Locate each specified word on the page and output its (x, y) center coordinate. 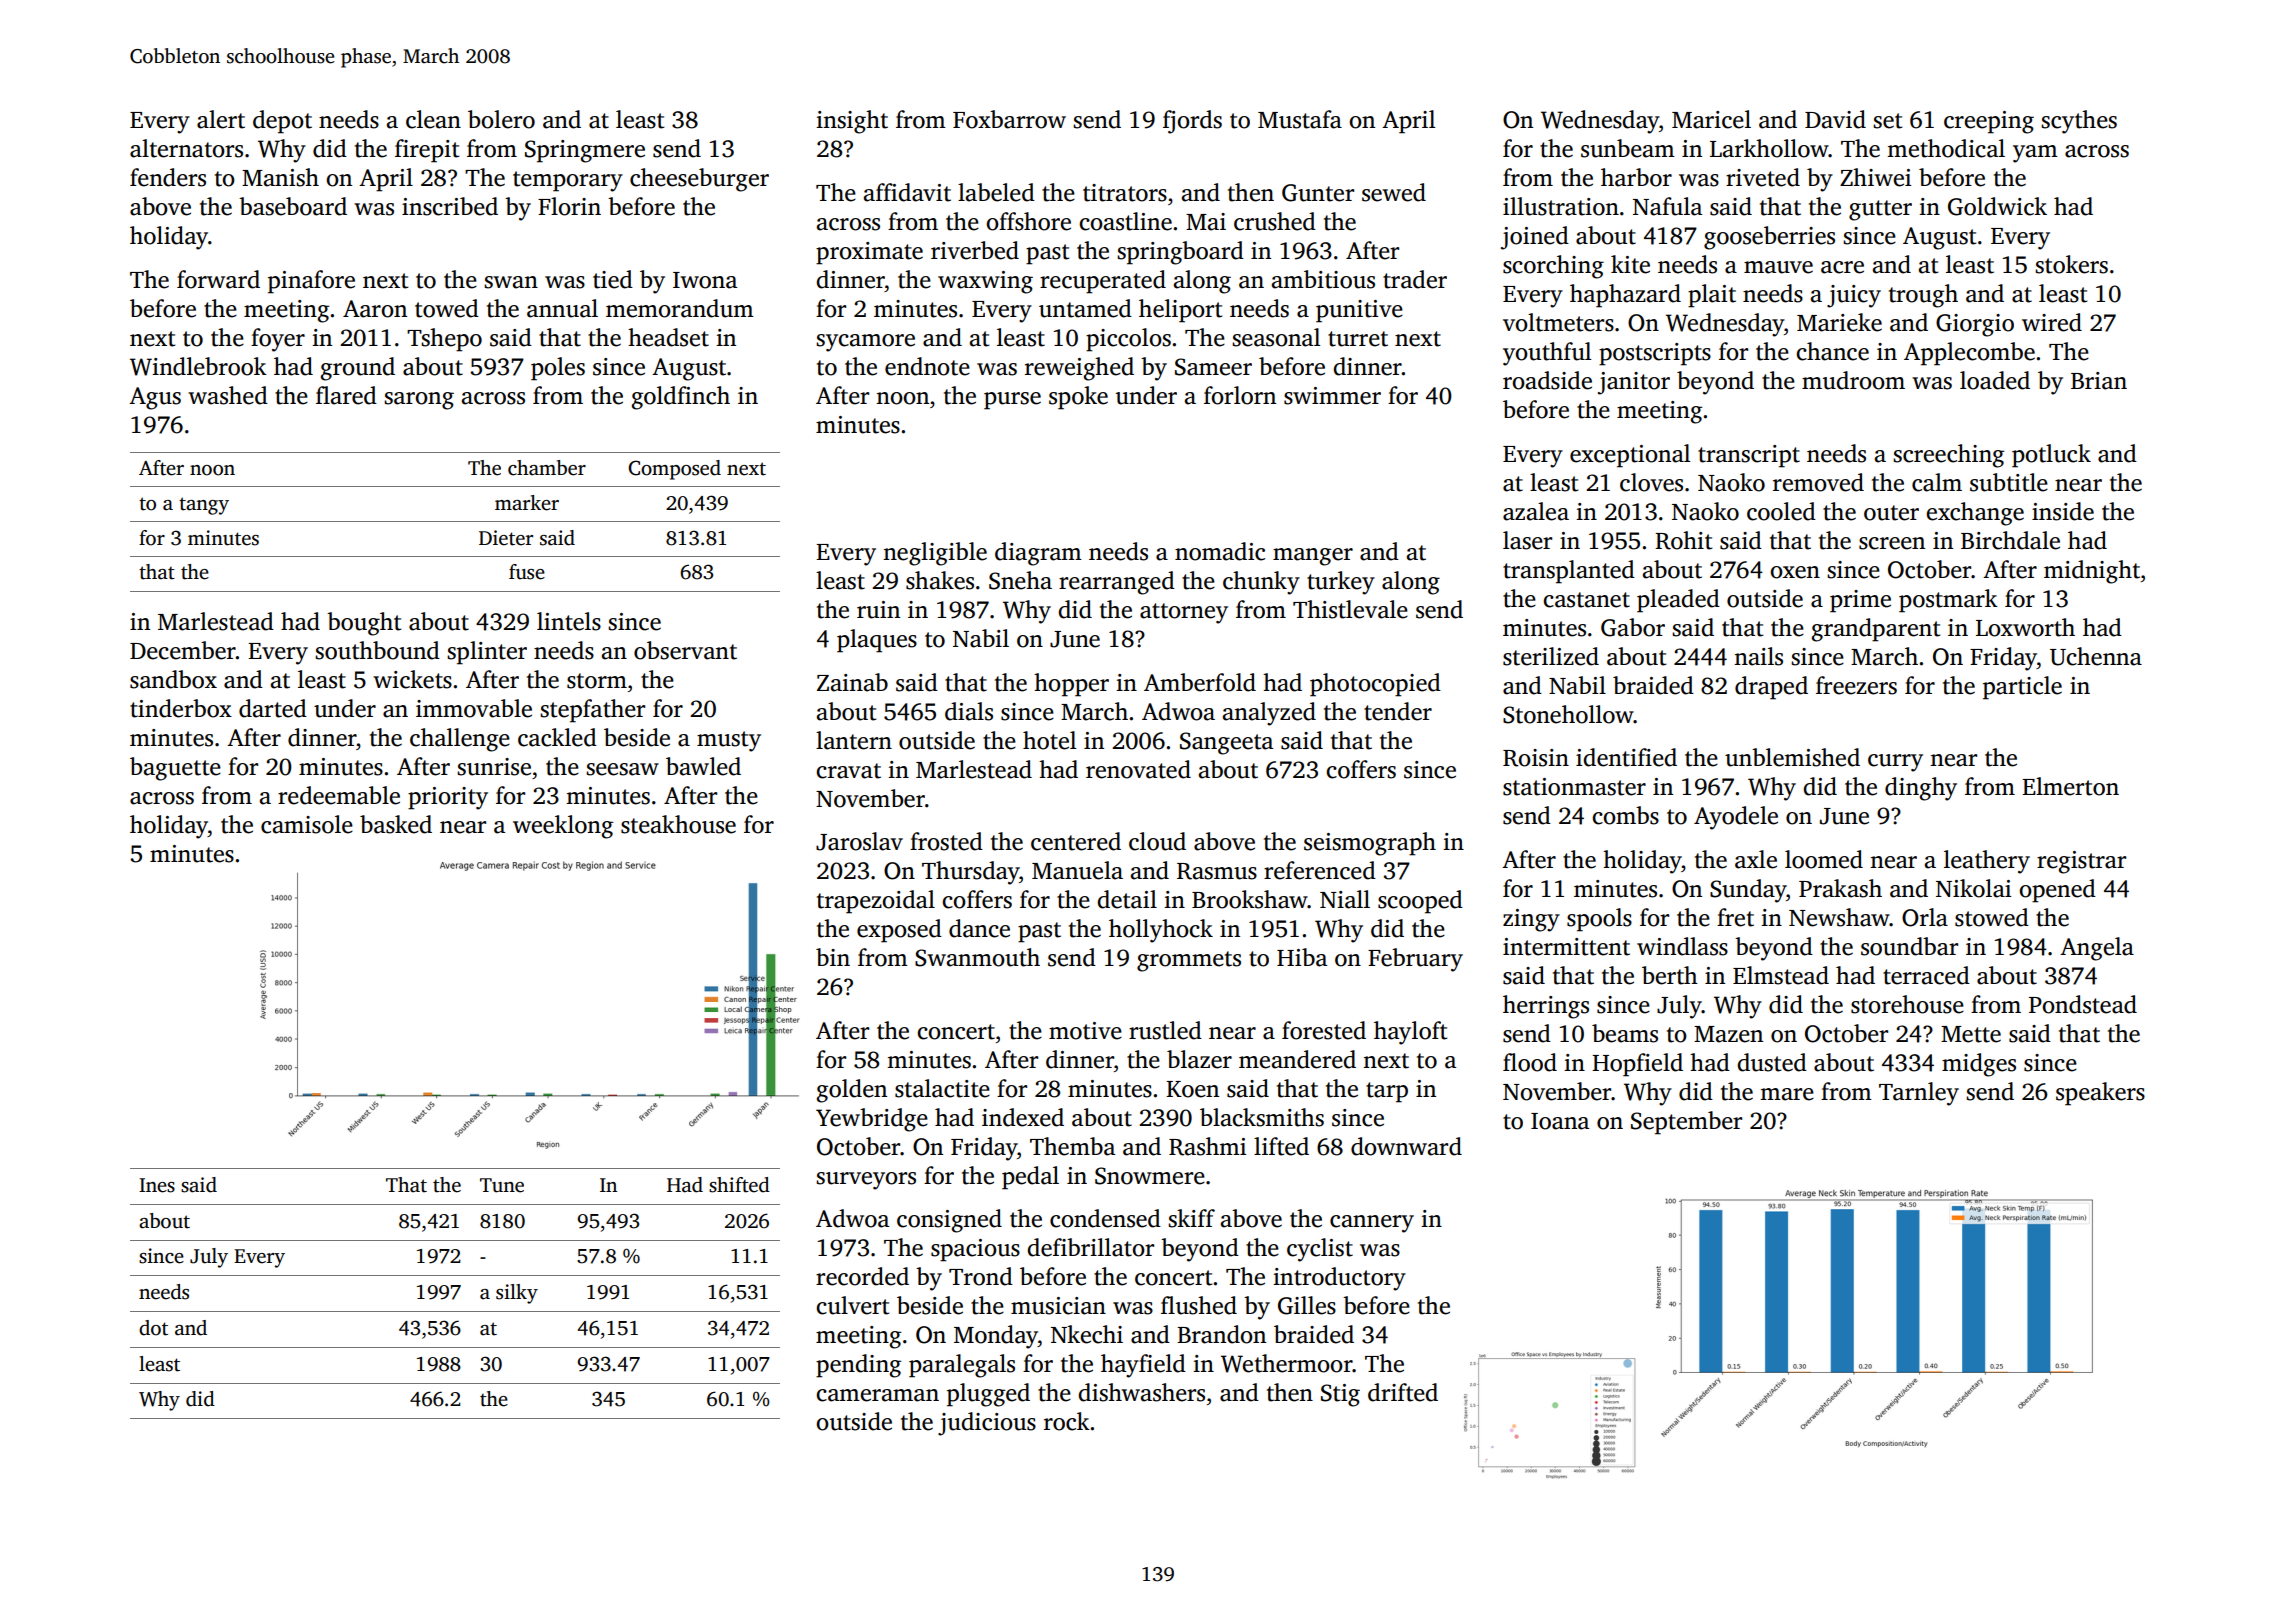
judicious (987, 1424)
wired (2052, 322)
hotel (1049, 740)
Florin (569, 206)
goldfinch (681, 398)
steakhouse (678, 824)
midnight (2092, 572)
